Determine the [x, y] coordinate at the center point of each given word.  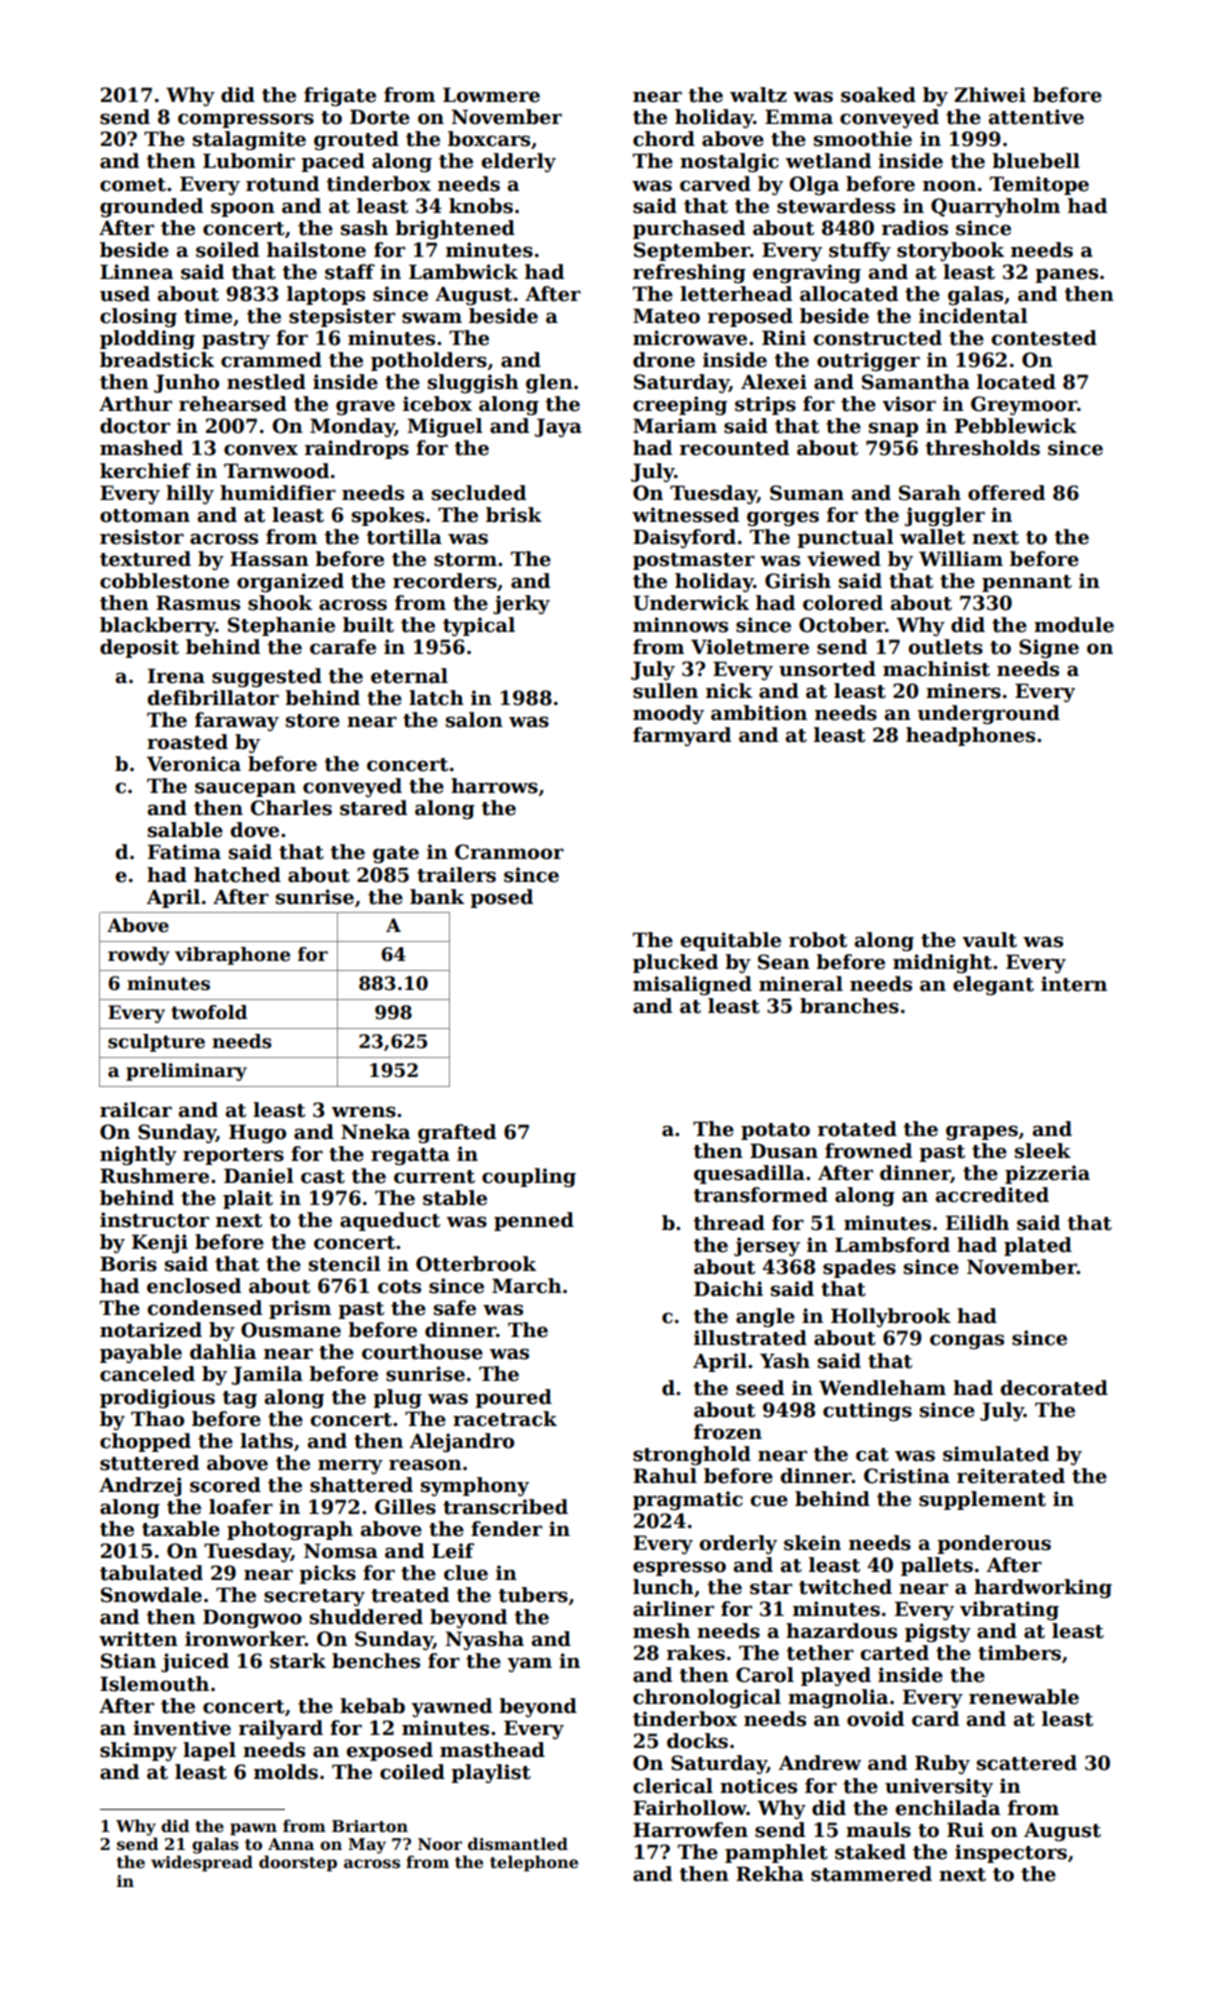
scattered [1027, 1763]
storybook [950, 251]
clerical [673, 1786]
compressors [246, 120]
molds [286, 1772]
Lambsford [892, 1245]
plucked [675, 963]
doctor [135, 426]
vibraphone [232, 956]
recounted [734, 448]
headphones [970, 736]
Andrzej [140, 1486]
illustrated [750, 1338]
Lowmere [491, 95]
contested [1044, 338]
